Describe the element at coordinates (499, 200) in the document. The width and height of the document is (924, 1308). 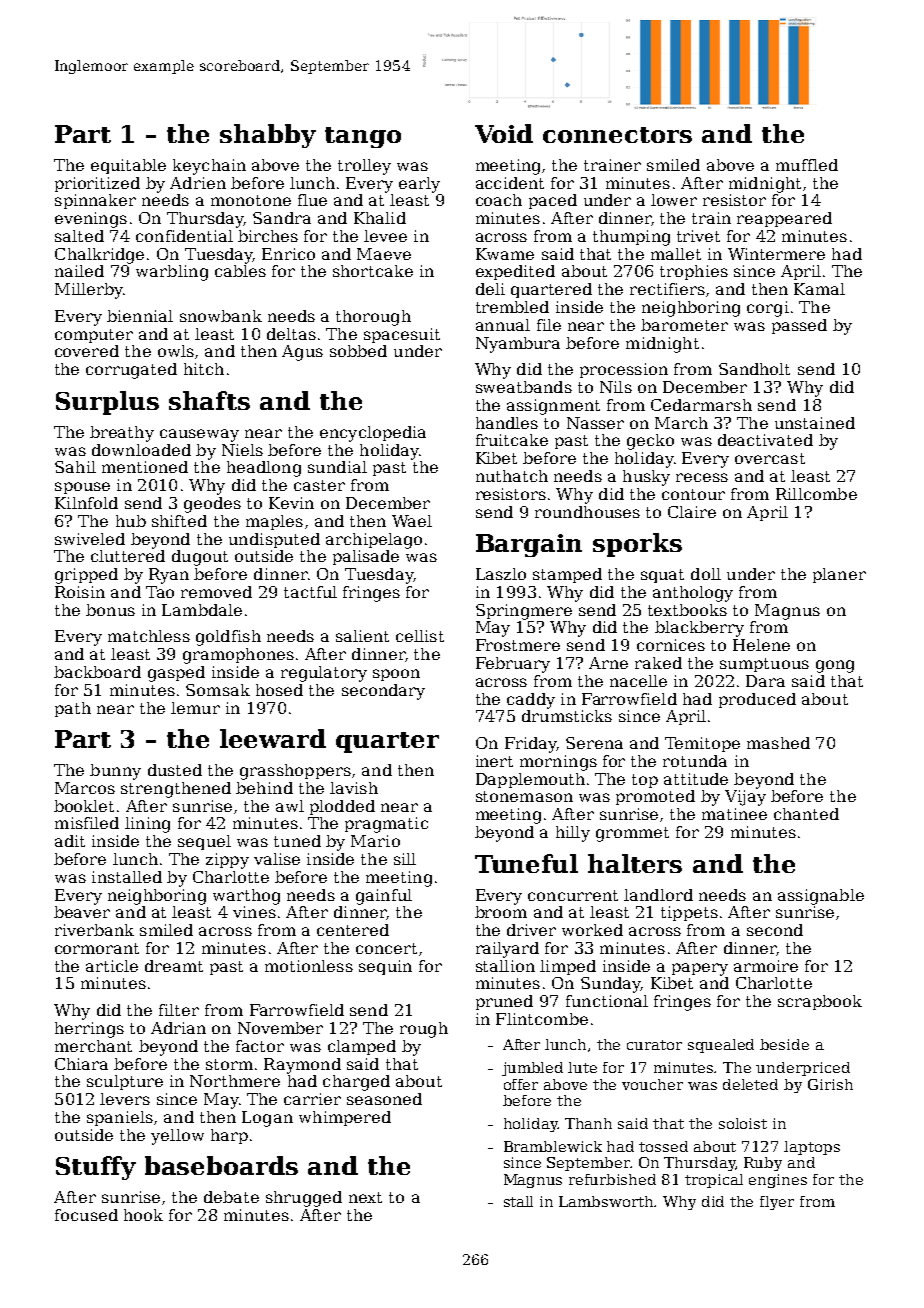
I see `coach` at that location.
